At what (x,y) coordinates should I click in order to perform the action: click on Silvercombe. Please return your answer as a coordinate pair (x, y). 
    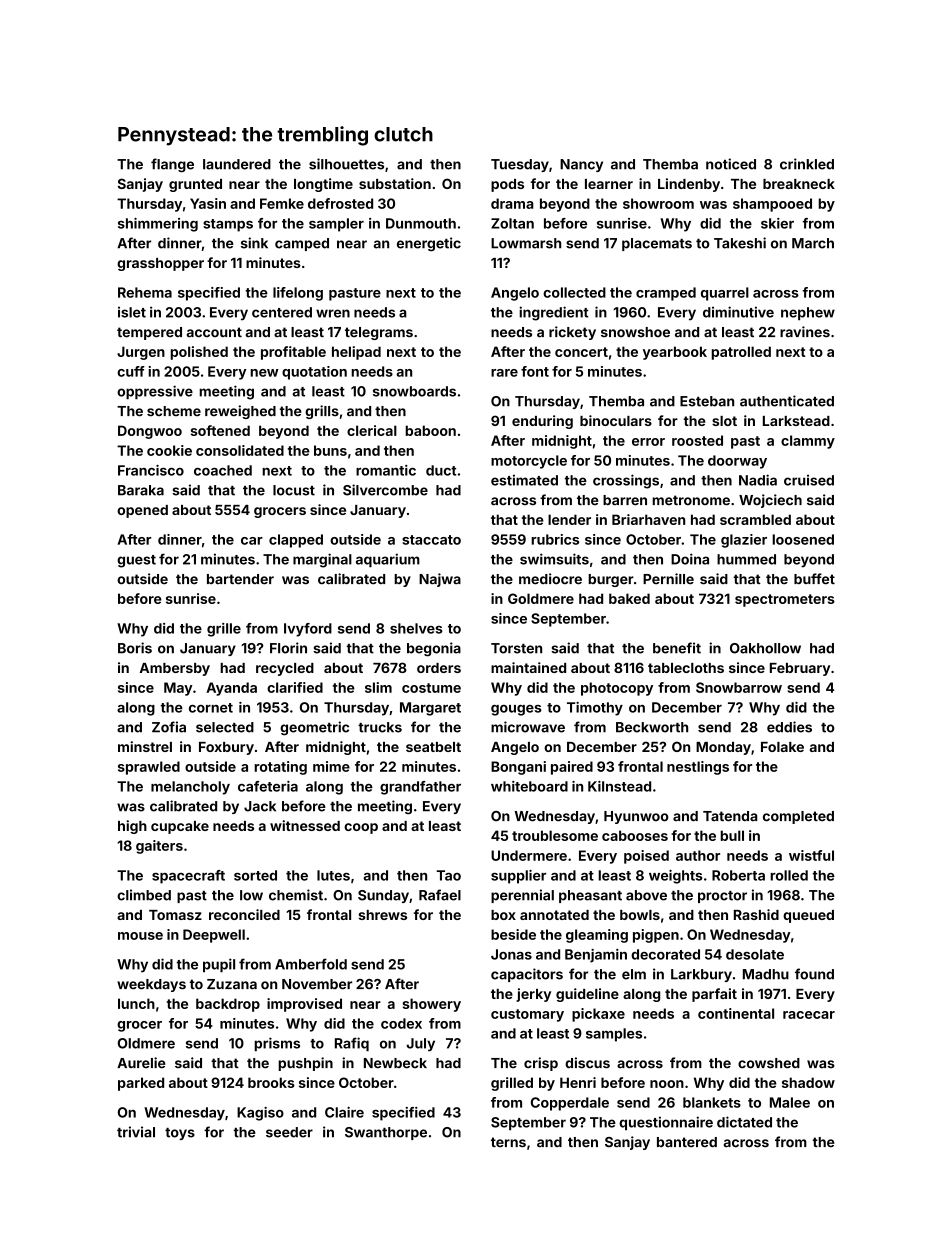
    Looking at the image, I should click on (385, 490).
